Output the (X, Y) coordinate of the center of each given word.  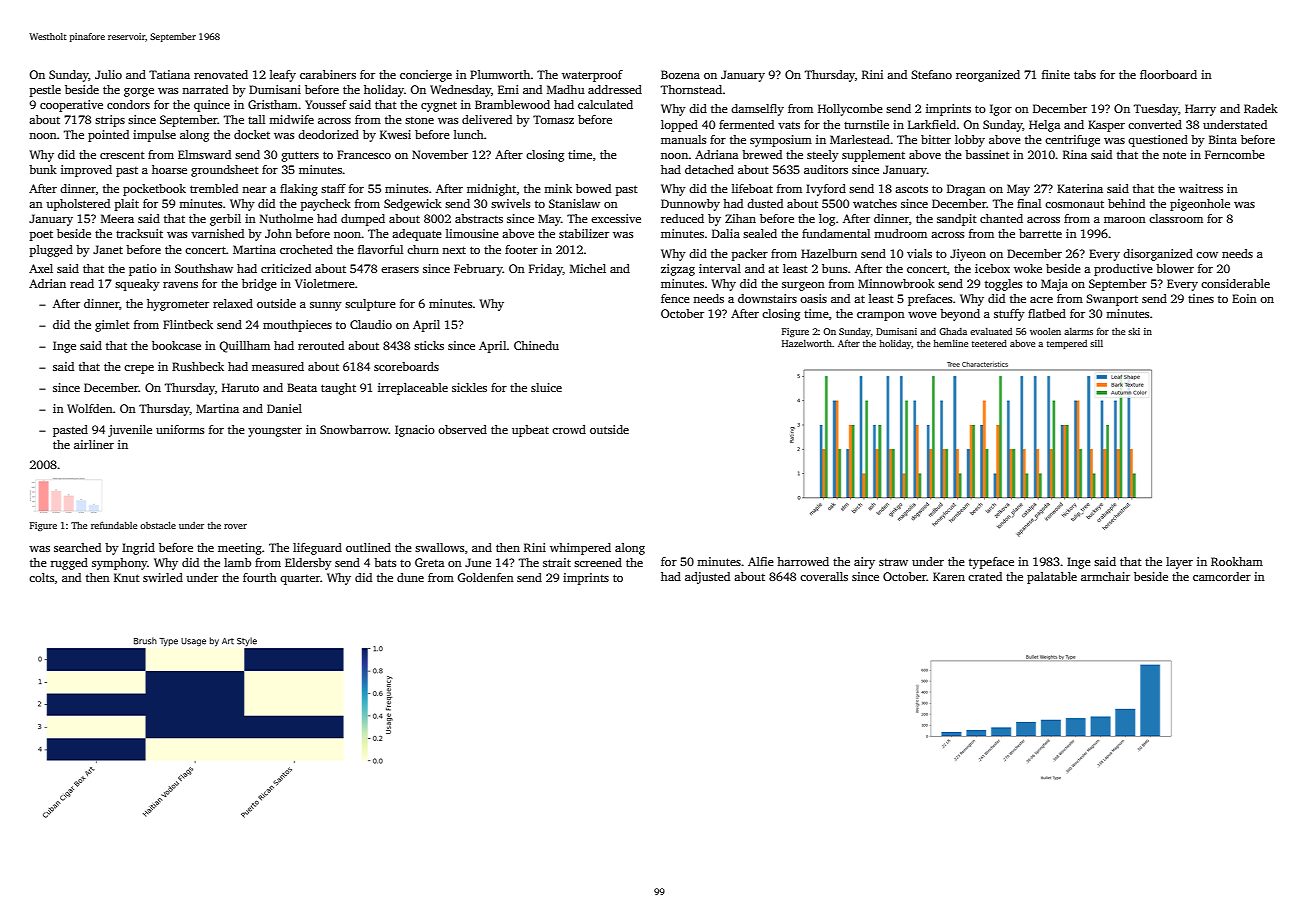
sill (1096, 343)
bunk (43, 169)
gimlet (112, 326)
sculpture (370, 305)
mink (558, 188)
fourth (260, 577)
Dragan (966, 190)
